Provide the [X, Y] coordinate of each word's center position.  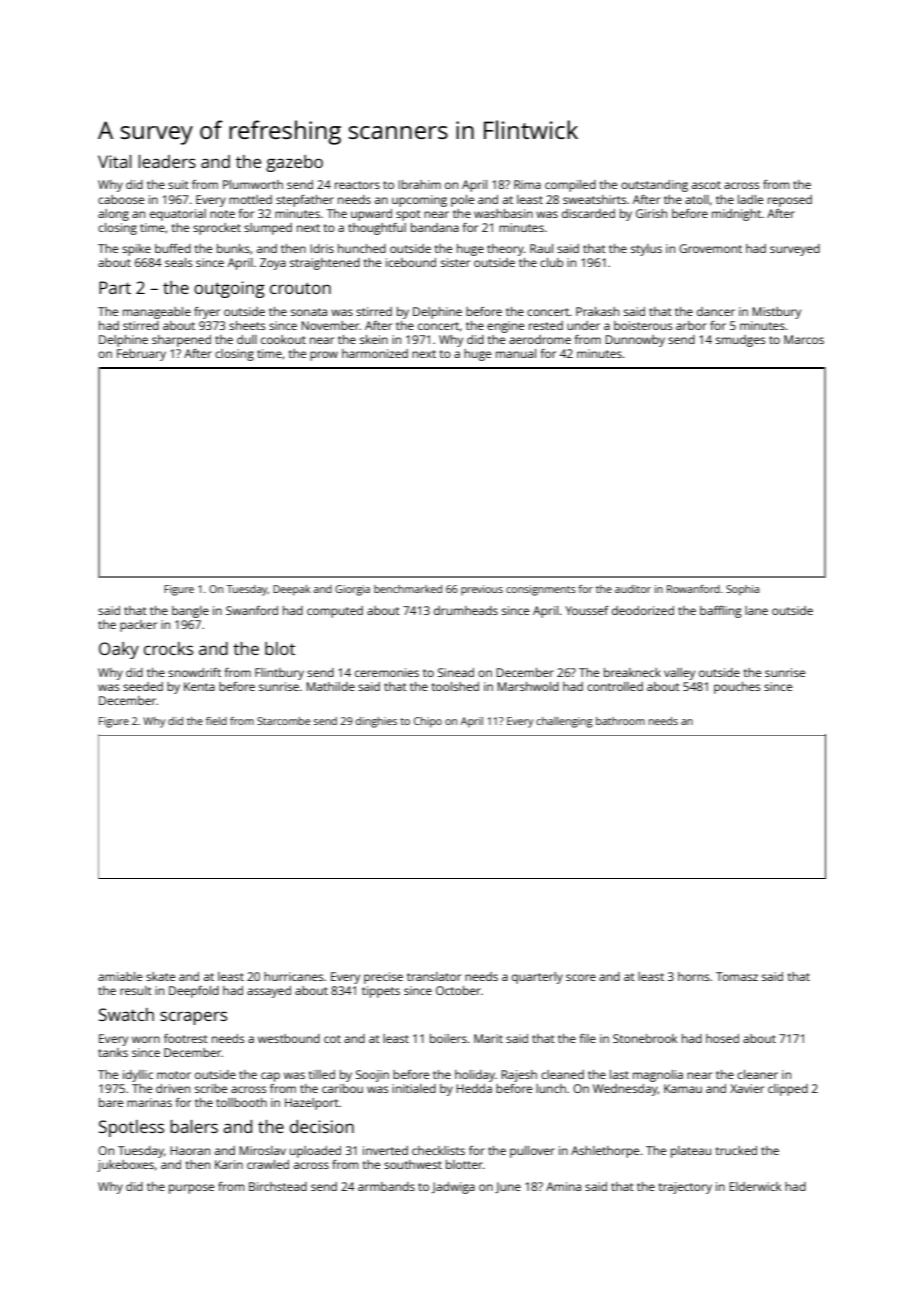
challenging [564, 722]
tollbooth [241, 1102]
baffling [721, 612]
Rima [527, 184]
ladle [750, 199]
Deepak [292, 590]
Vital [115, 161]
